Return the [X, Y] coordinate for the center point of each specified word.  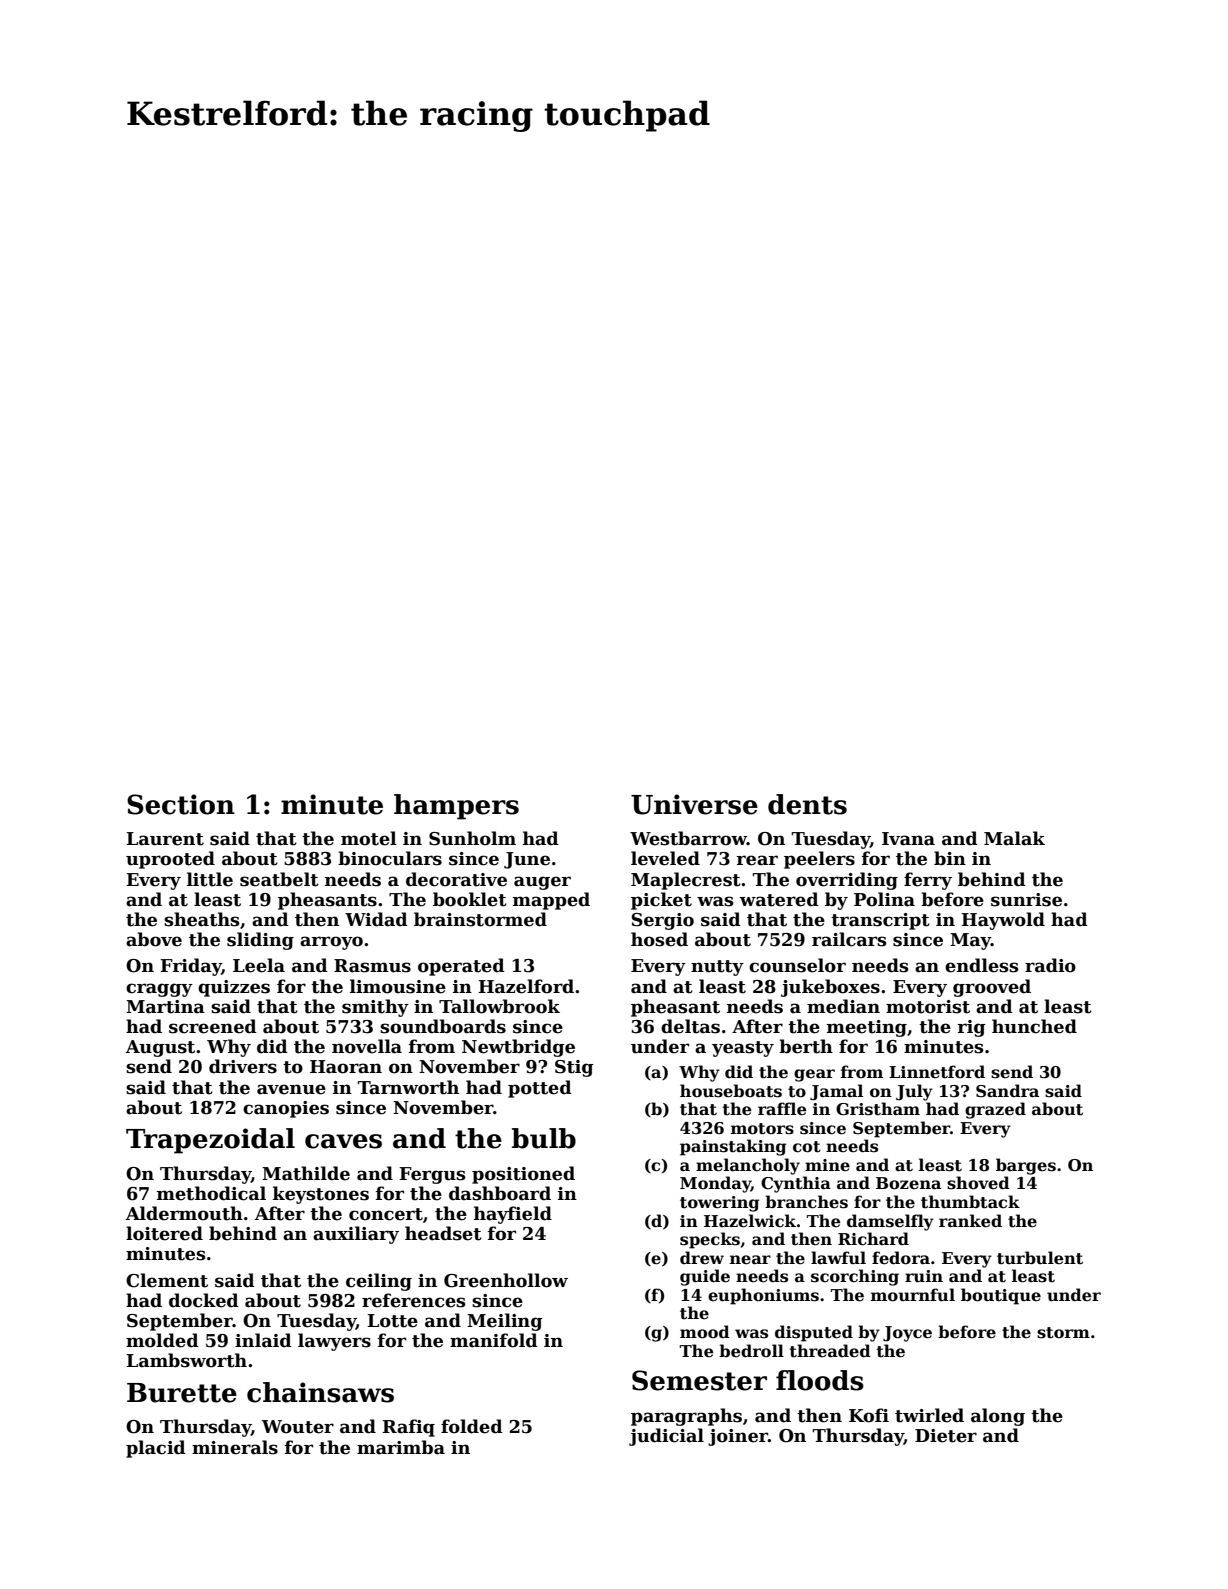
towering [719, 1204]
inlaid [263, 1340]
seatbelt [279, 879]
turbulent [1040, 1258]
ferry [928, 881]
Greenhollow [506, 1280]
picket [661, 901]
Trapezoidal [210, 1141]
